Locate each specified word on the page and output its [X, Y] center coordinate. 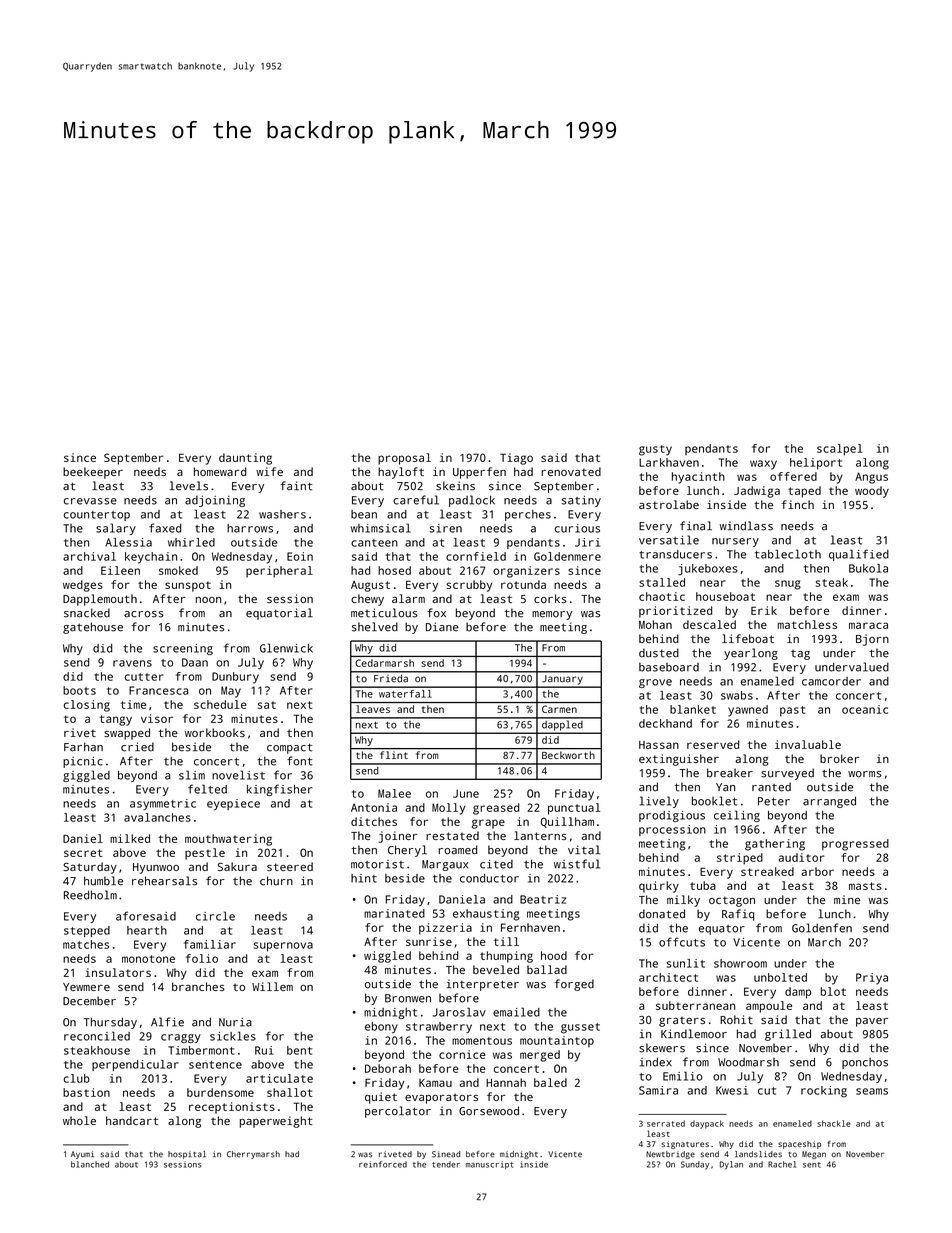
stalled [662, 582]
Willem [272, 986]
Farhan [83, 747]
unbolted [780, 977]
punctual [574, 809]
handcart [132, 1120]
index [656, 1062]
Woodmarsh [748, 1062]
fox [436, 613]
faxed [165, 528]
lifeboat [748, 638]
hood [554, 955]
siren [446, 528]
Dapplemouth [100, 600]
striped [740, 859]
